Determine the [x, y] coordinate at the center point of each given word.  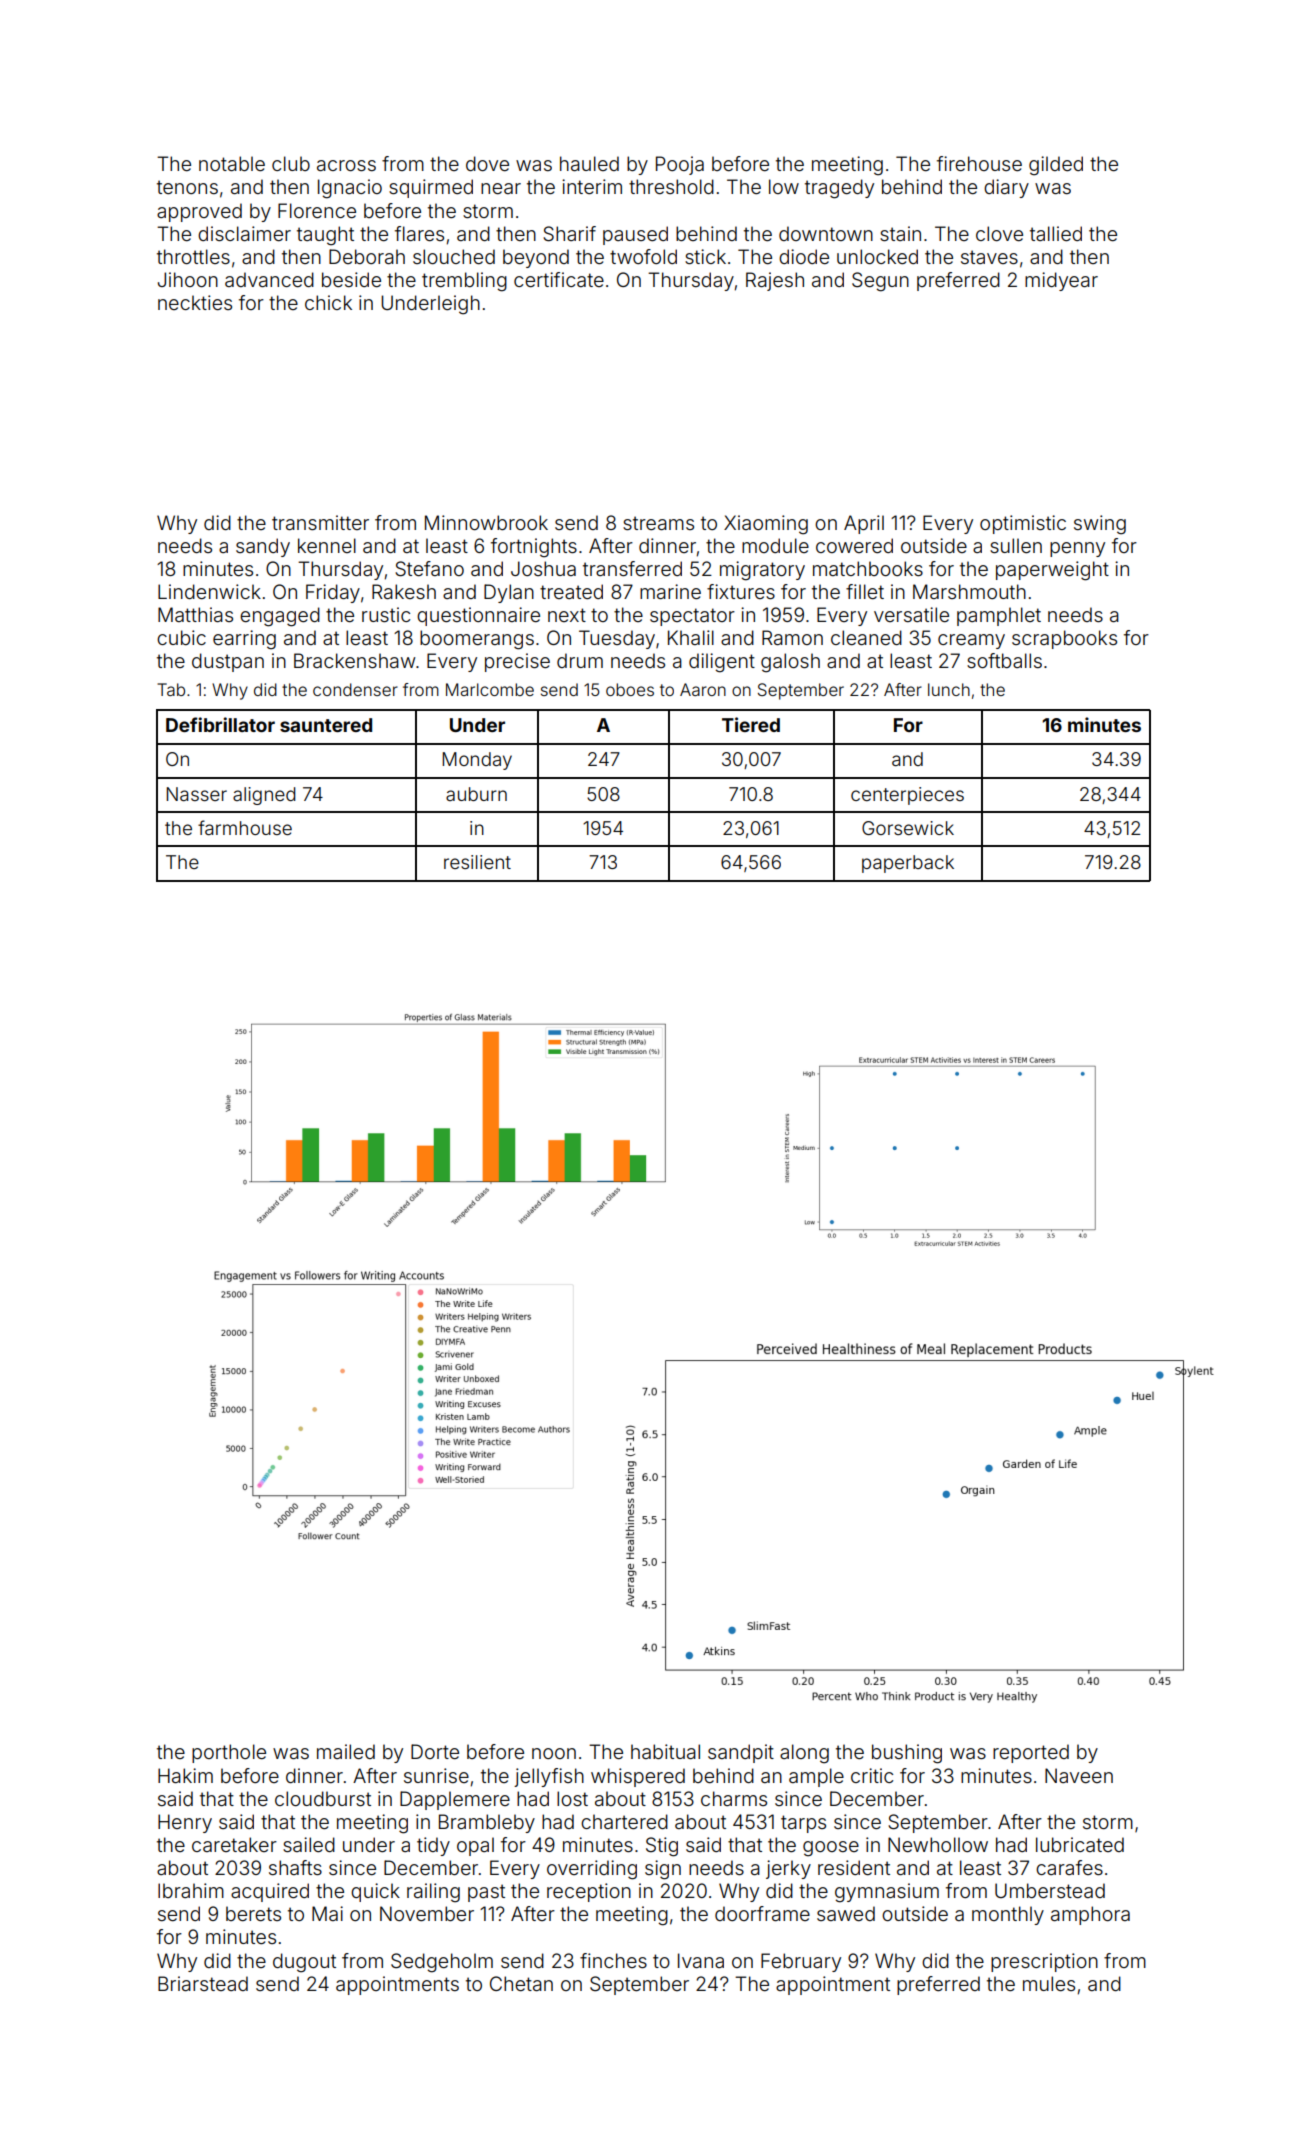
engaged [280, 617]
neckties [195, 302]
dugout [304, 1963]
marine [670, 591]
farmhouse [245, 827]
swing [1100, 525]
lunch [949, 689]
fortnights [534, 548]
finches [613, 1960]
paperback [908, 864]
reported [1031, 1753]
